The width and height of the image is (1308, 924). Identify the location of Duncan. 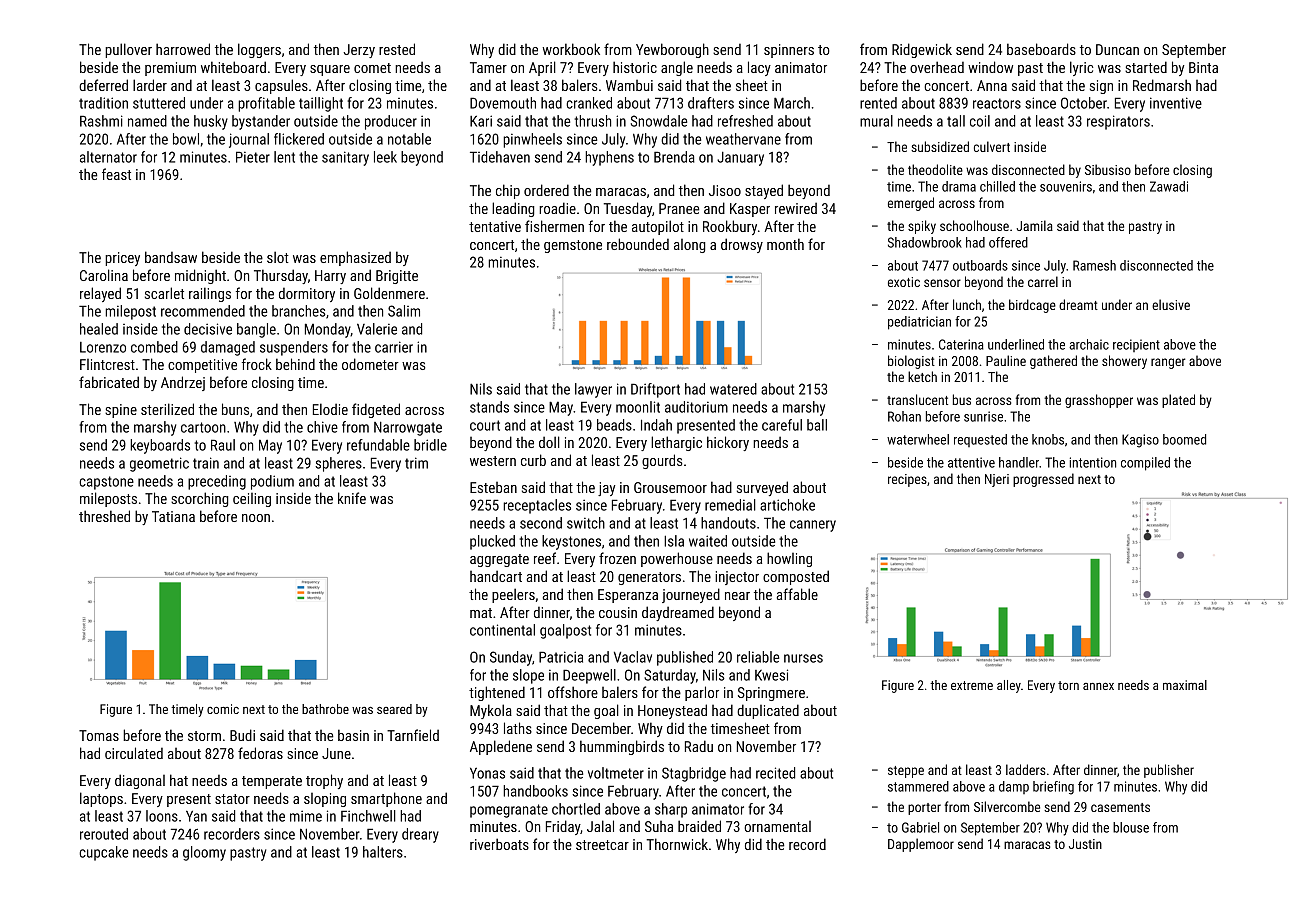
(1117, 49).
